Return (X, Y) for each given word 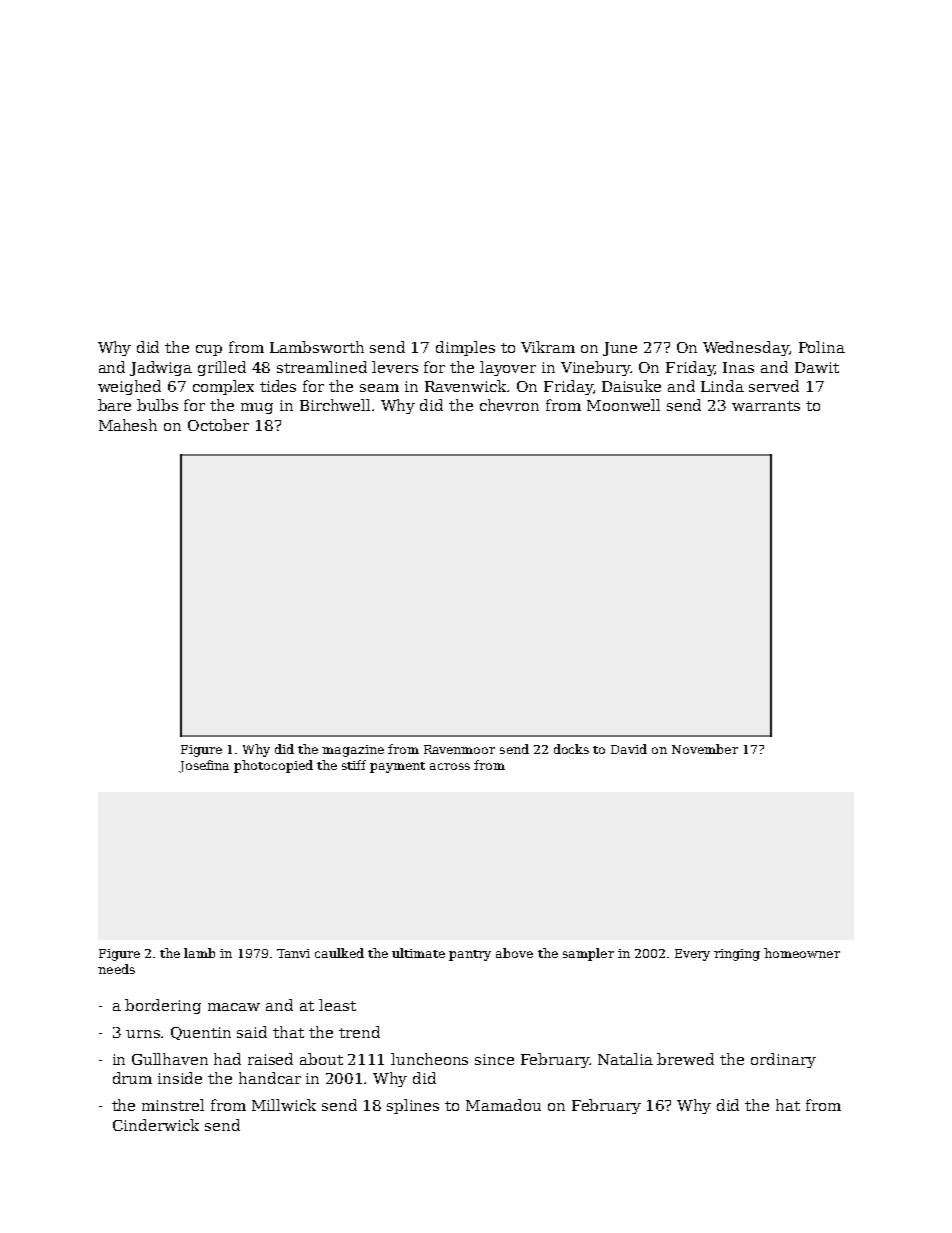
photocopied (273, 766)
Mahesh (128, 425)
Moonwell (623, 405)
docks (571, 749)
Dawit (817, 367)
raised (270, 1059)
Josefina (204, 766)
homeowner (802, 953)
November (705, 749)
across (450, 766)
